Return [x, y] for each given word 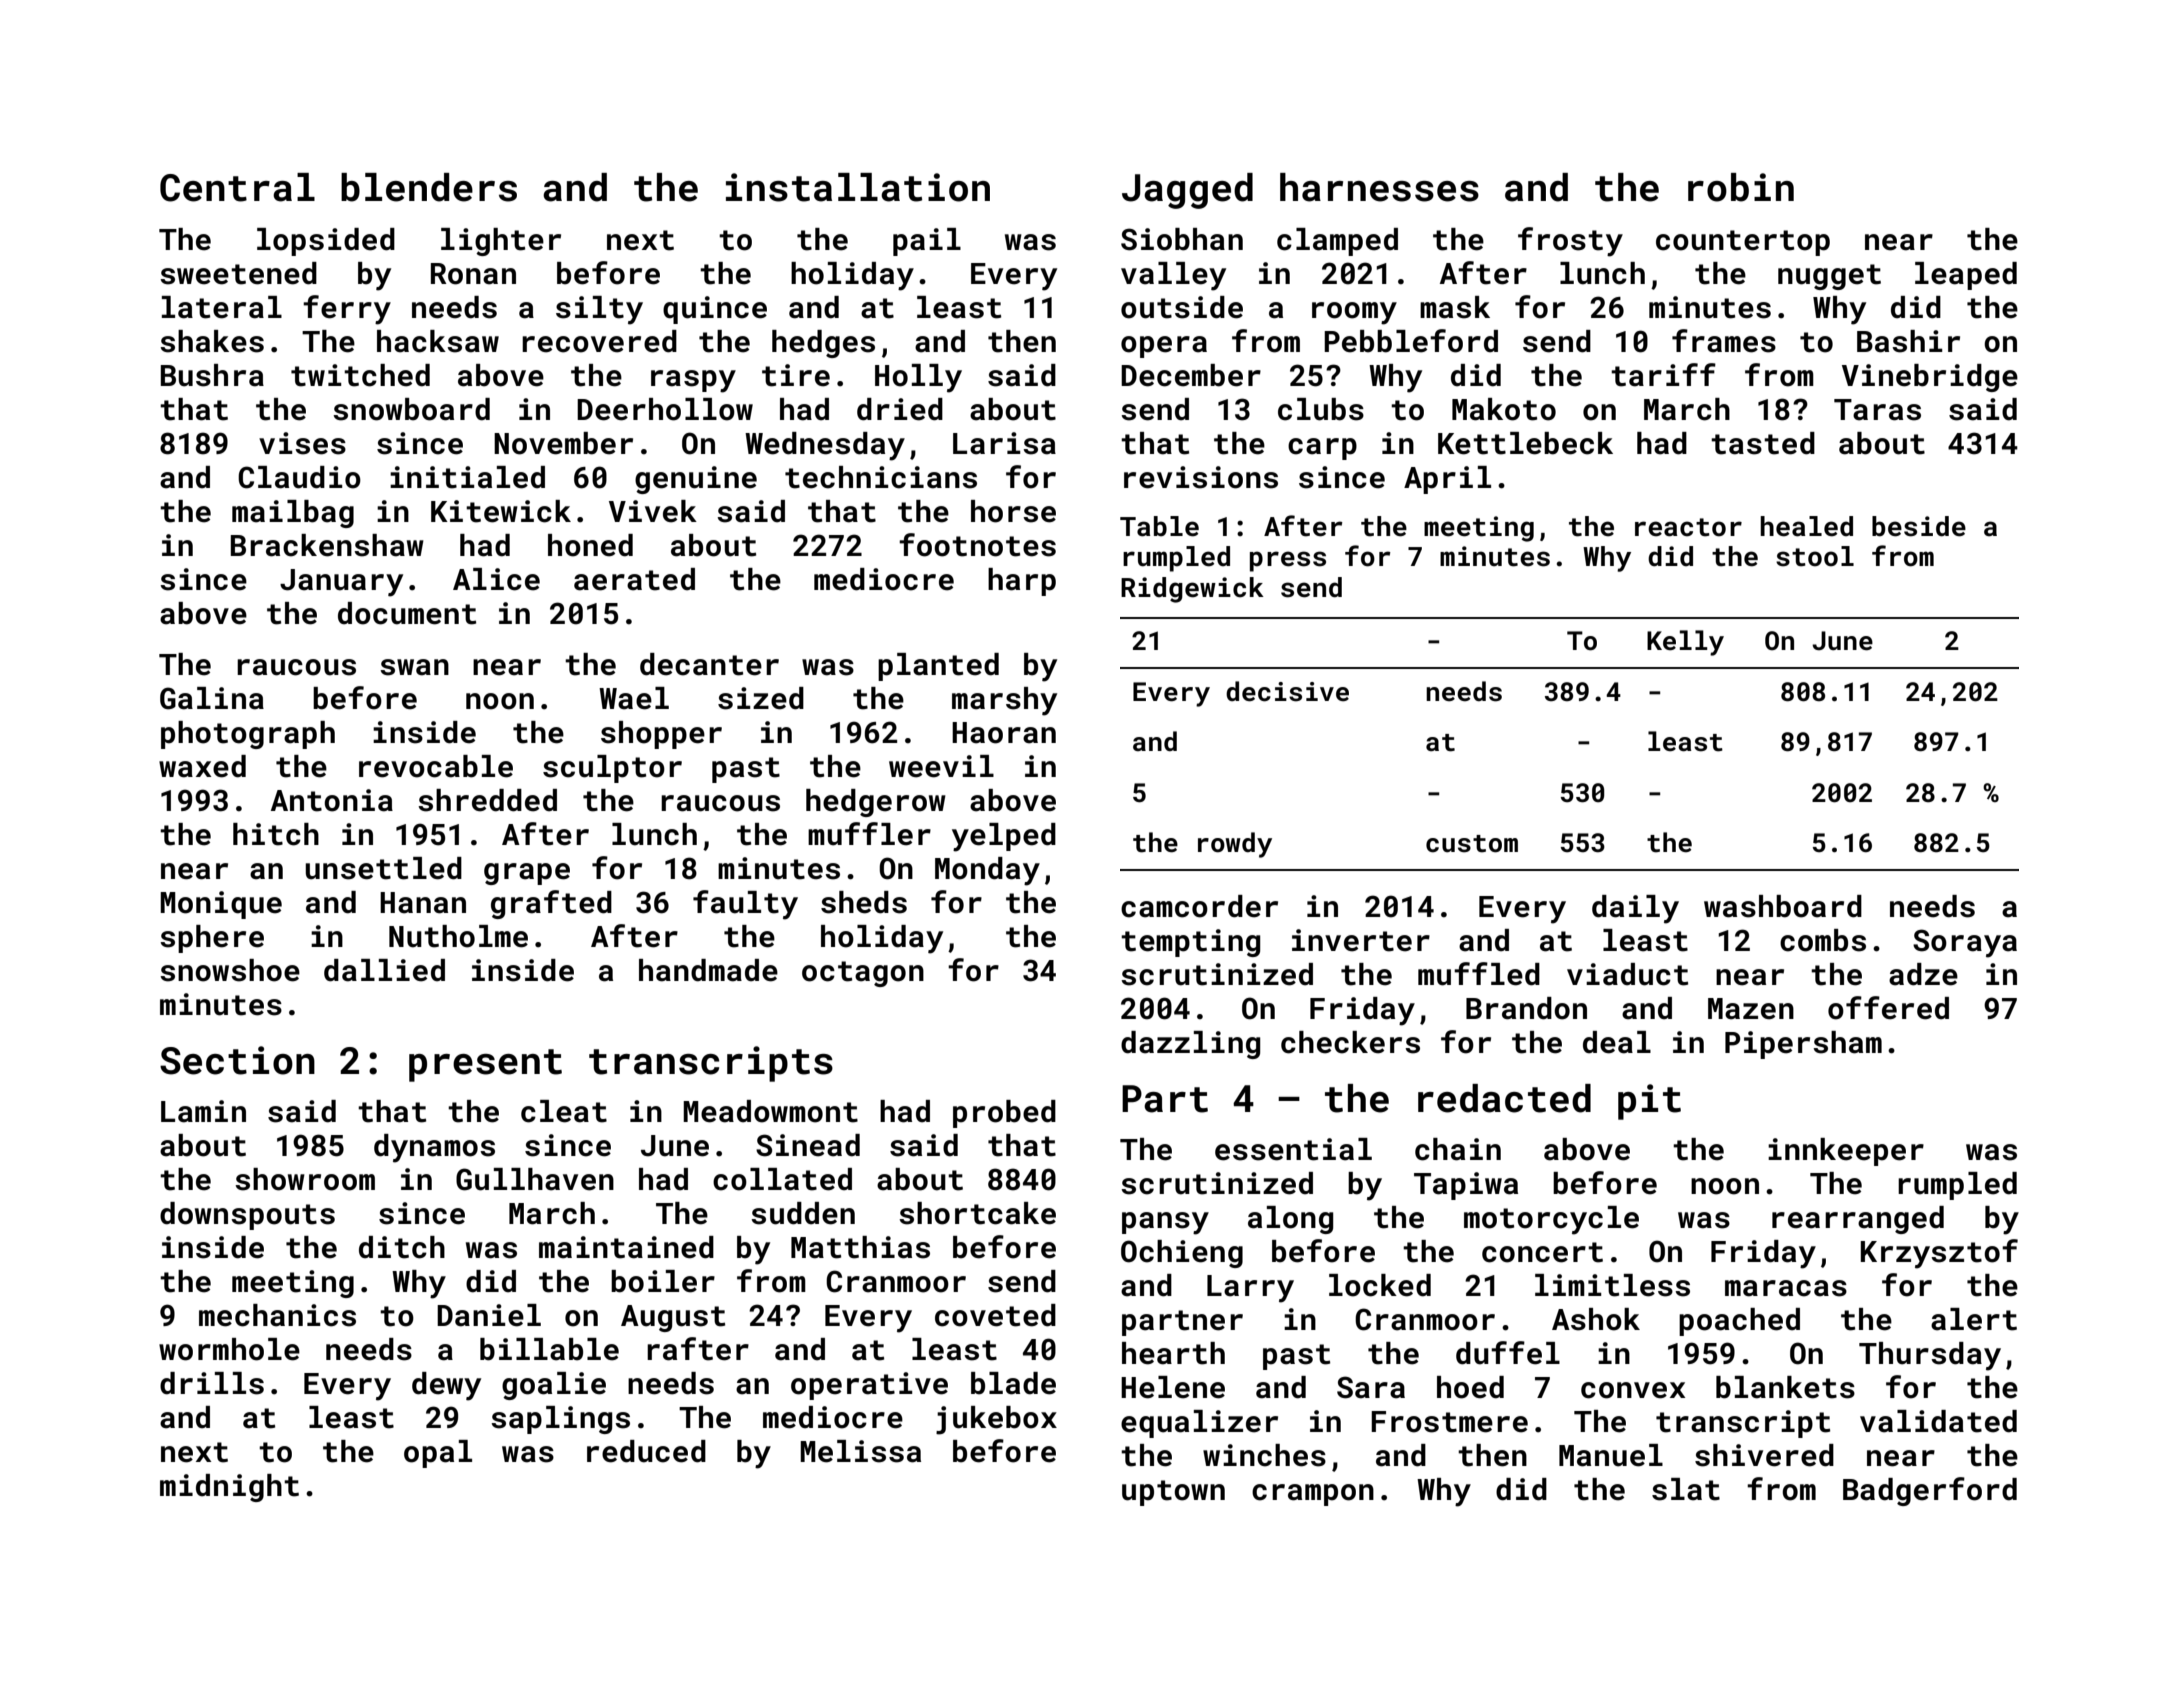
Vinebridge [1930, 378]
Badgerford [1930, 1491]
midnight [229, 1488]
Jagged [1187, 191]
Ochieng [1182, 1254]
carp [1322, 449]
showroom [305, 1179]
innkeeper [1846, 1152]
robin [1741, 187]
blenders [429, 187]
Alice [496, 579]
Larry [1250, 1289]
